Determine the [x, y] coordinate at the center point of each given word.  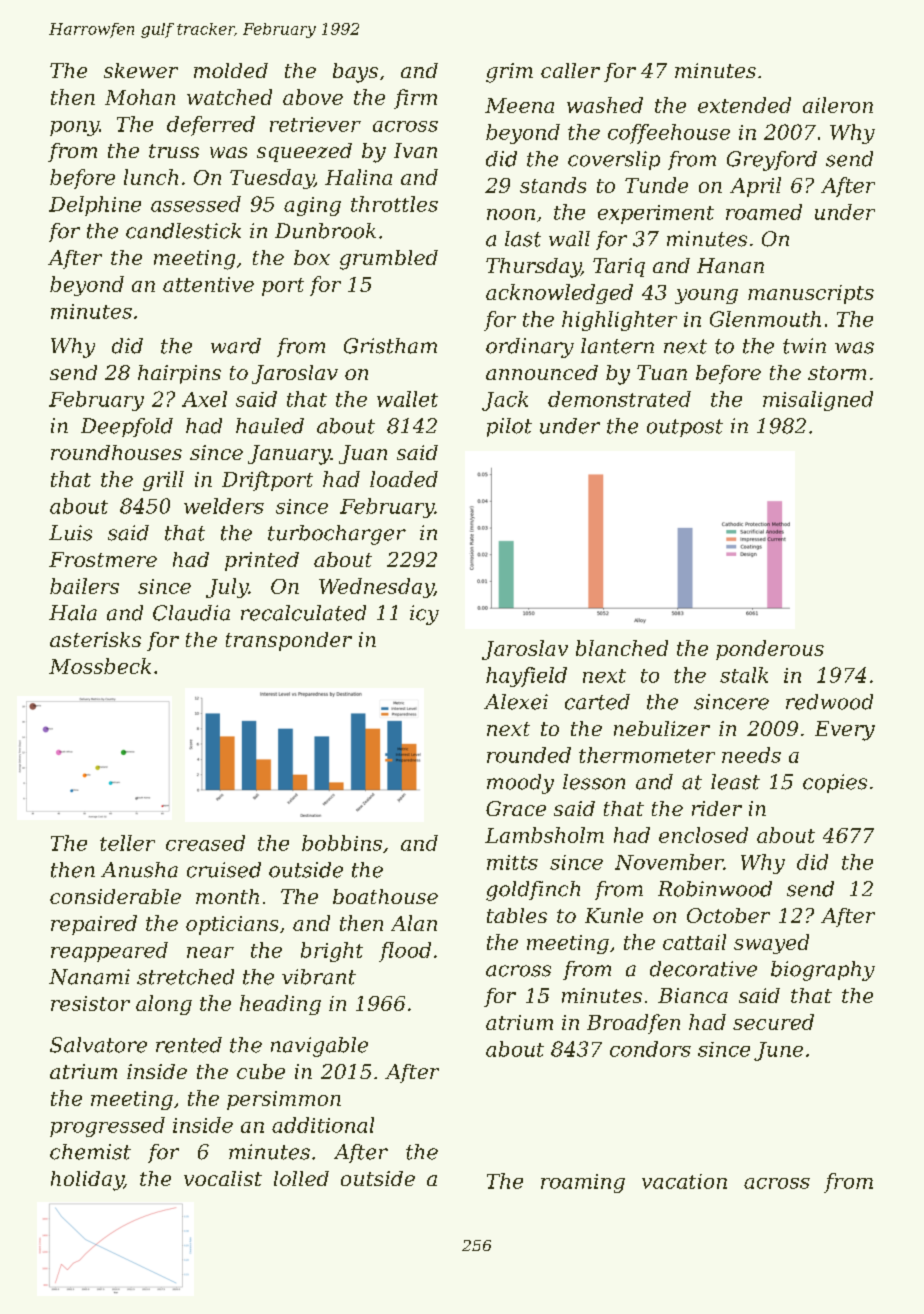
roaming [583, 1183]
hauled [270, 426]
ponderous [770, 650]
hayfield [526, 677]
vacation [684, 1181]
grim [509, 73]
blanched [622, 648]
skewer [141, 70]
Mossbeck [100, 666]
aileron [838, 105]
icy [424, 615]
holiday [87, 1181]
